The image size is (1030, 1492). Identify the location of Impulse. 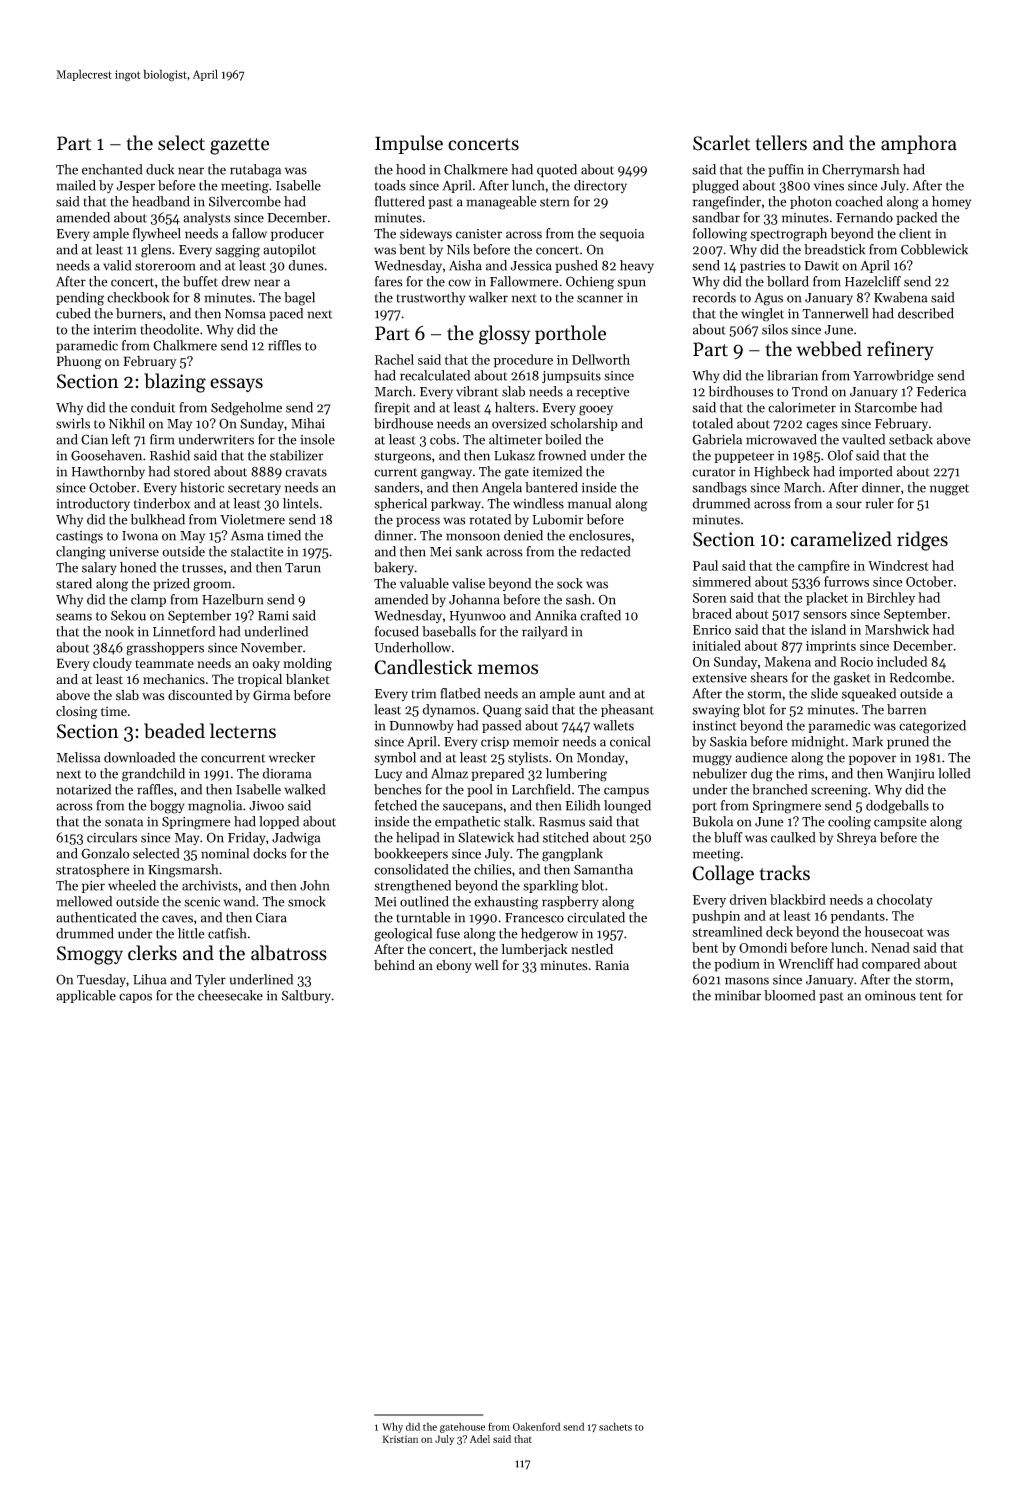
(409, 144).
